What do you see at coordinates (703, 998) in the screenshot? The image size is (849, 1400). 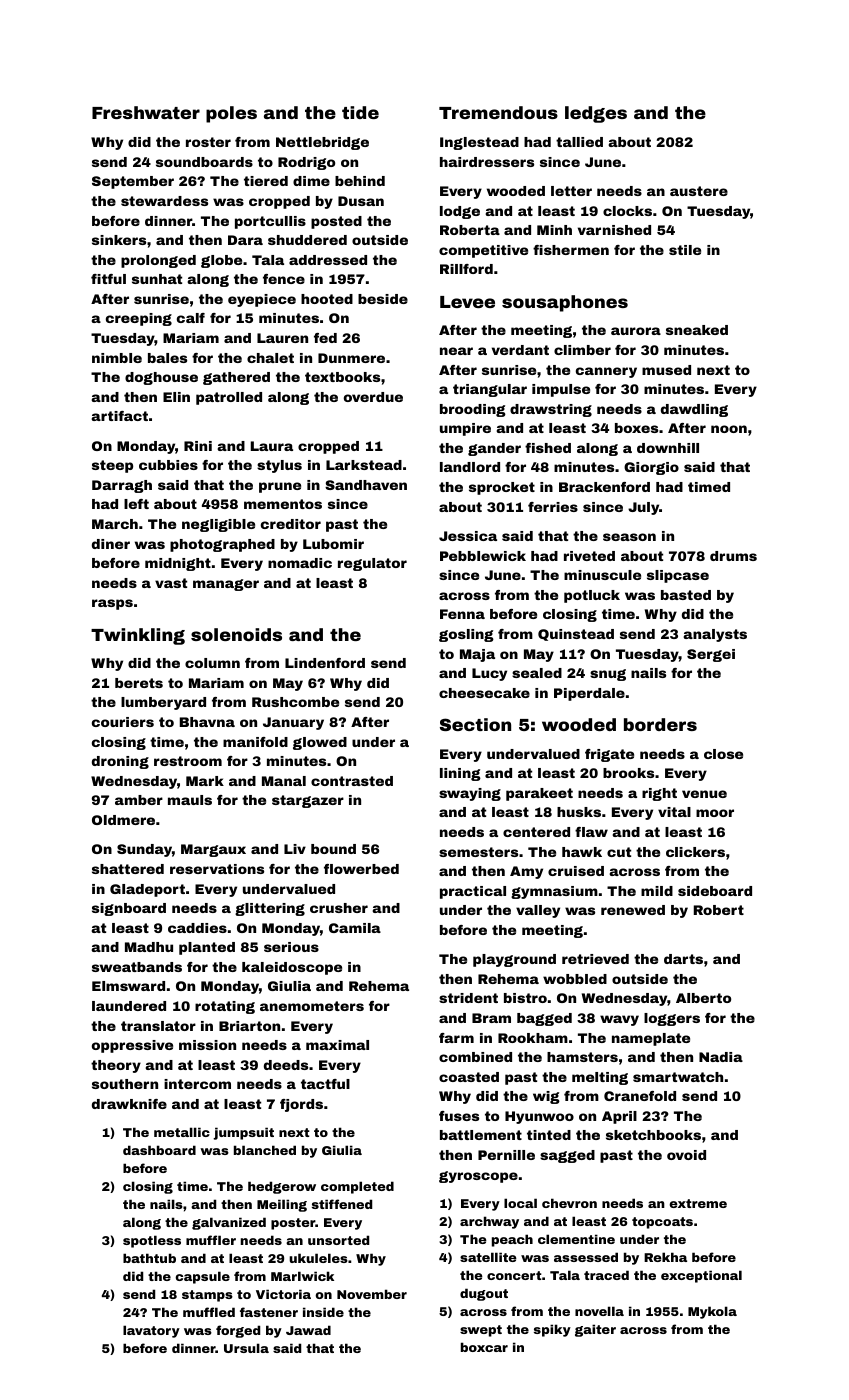 I see `Alberto` at bounding box center [703, 998].
